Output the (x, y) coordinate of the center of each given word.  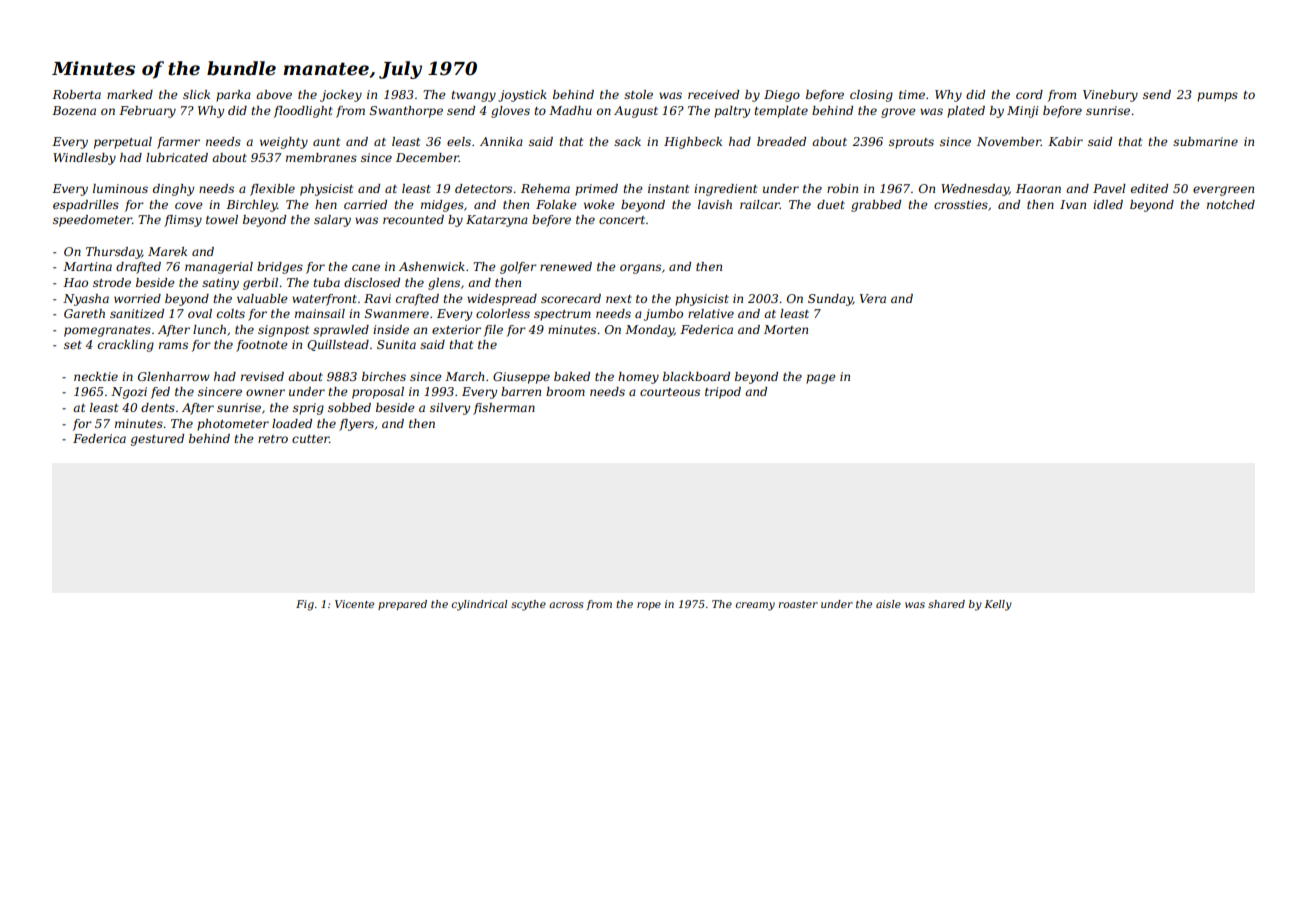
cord (1029, 94)
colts (231, 313)
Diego (782, 96)
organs (640, 269)
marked (130, 94)
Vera (873, 298)
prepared (402, 605)
